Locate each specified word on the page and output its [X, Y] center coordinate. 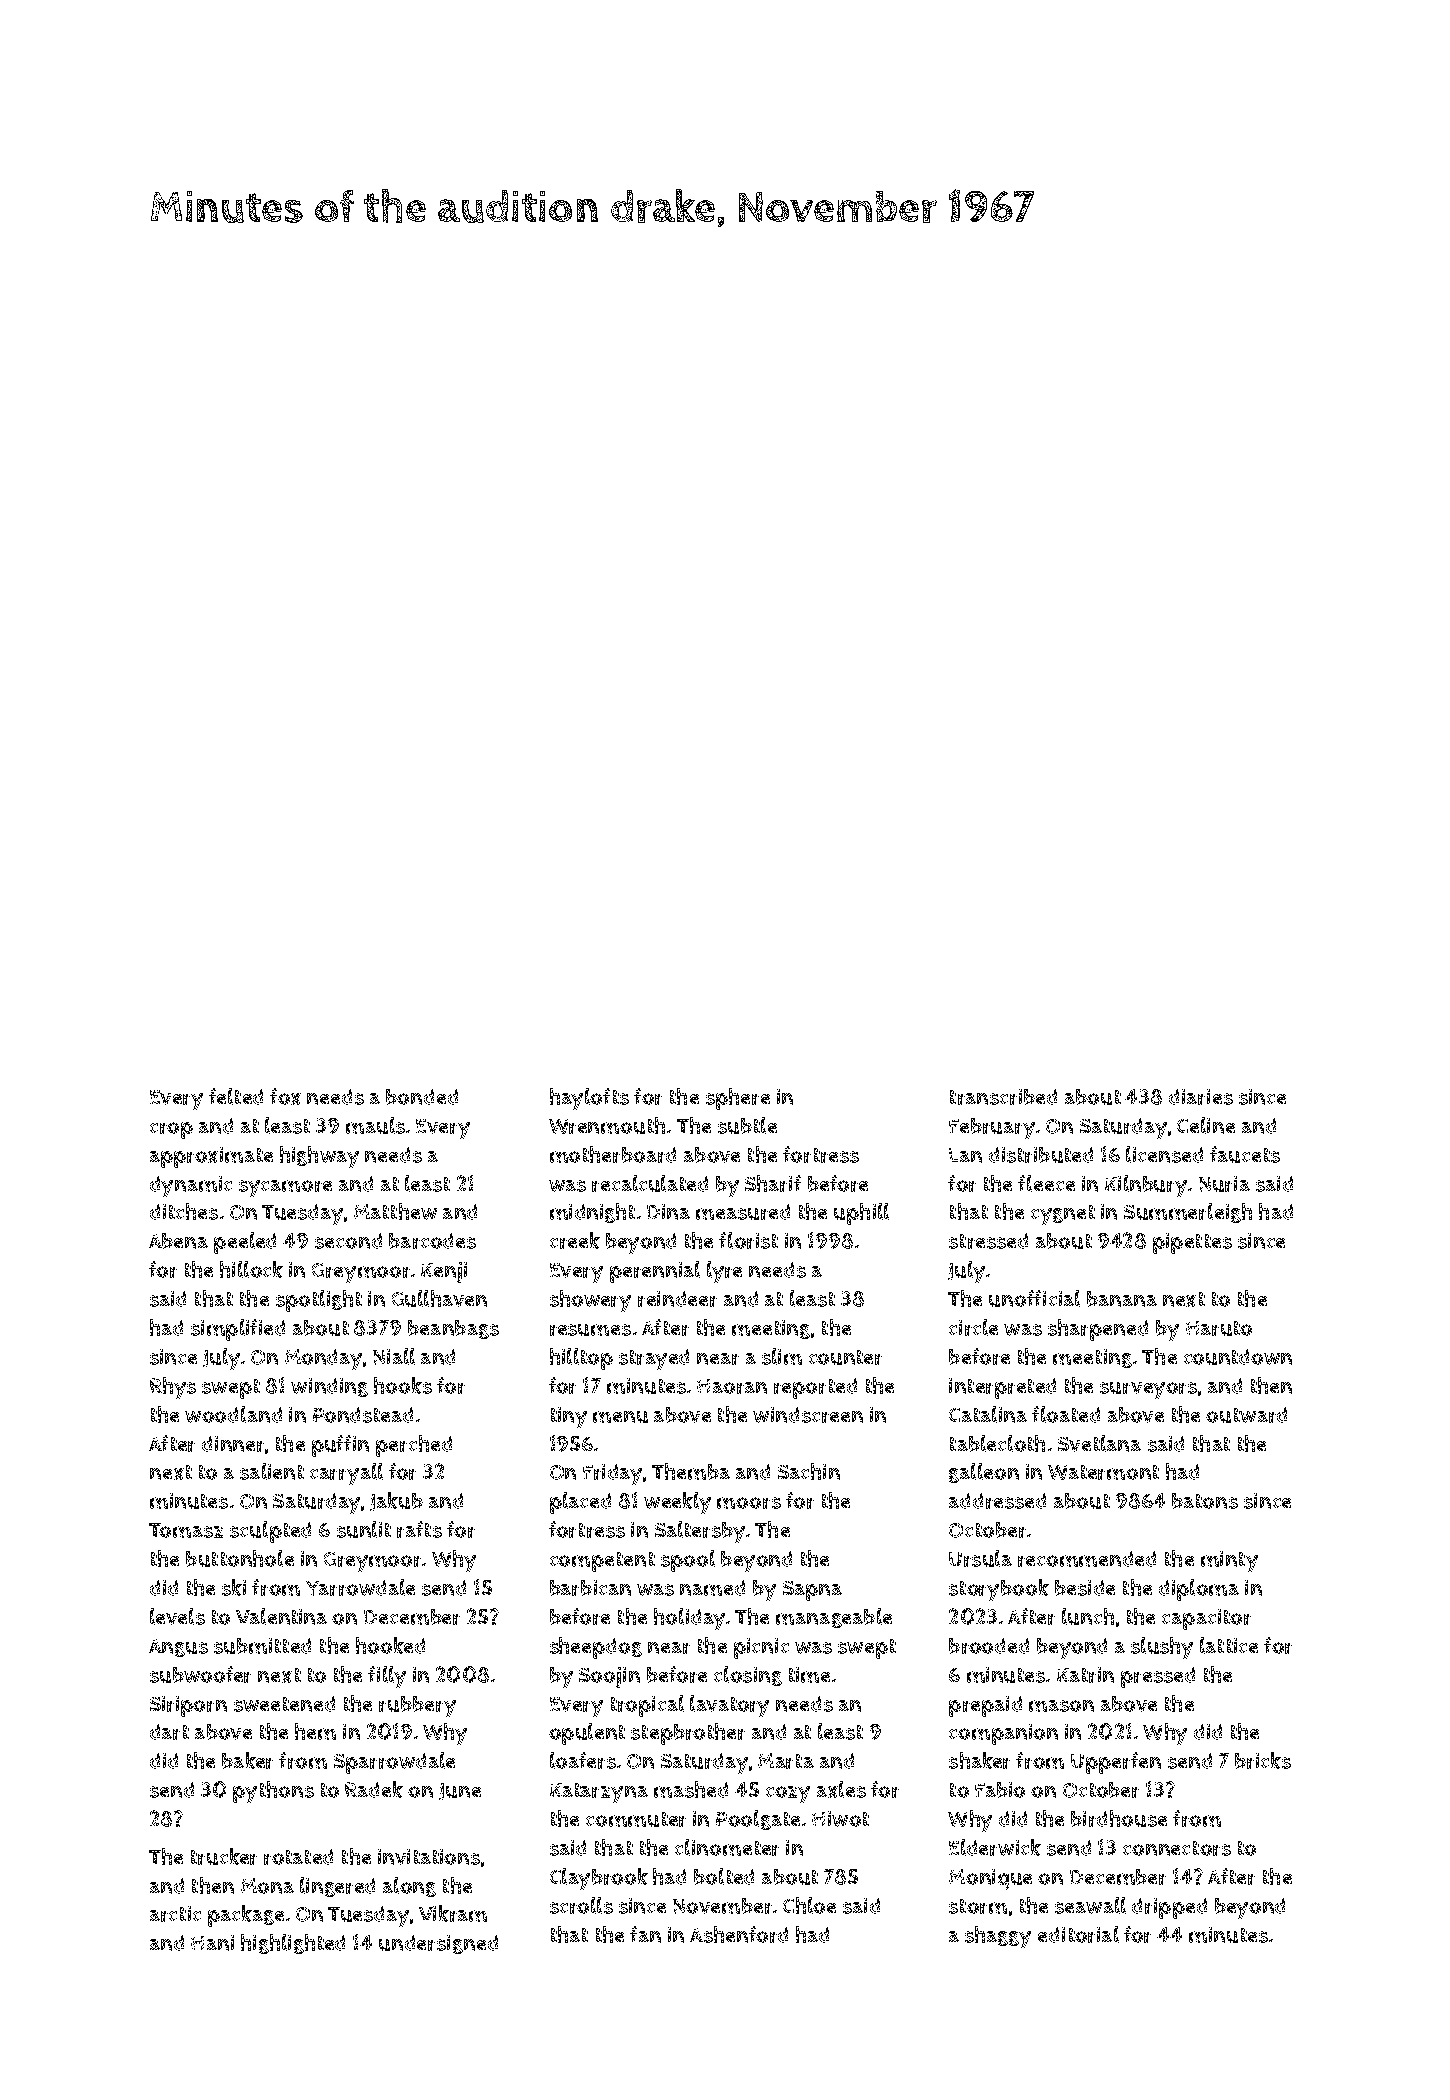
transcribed [1003, 1097]
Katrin [1085, 1675]
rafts [419, 1529]
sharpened [1098, 1330]
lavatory [729, 1706]
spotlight [319, 1301]
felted [236, 1096]
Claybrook [599, 1879]
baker [247, 1760]
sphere [738, 1099]
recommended [1087, 1559]
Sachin [809, 1471]
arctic [175, 1914]
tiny [569, 1417]
